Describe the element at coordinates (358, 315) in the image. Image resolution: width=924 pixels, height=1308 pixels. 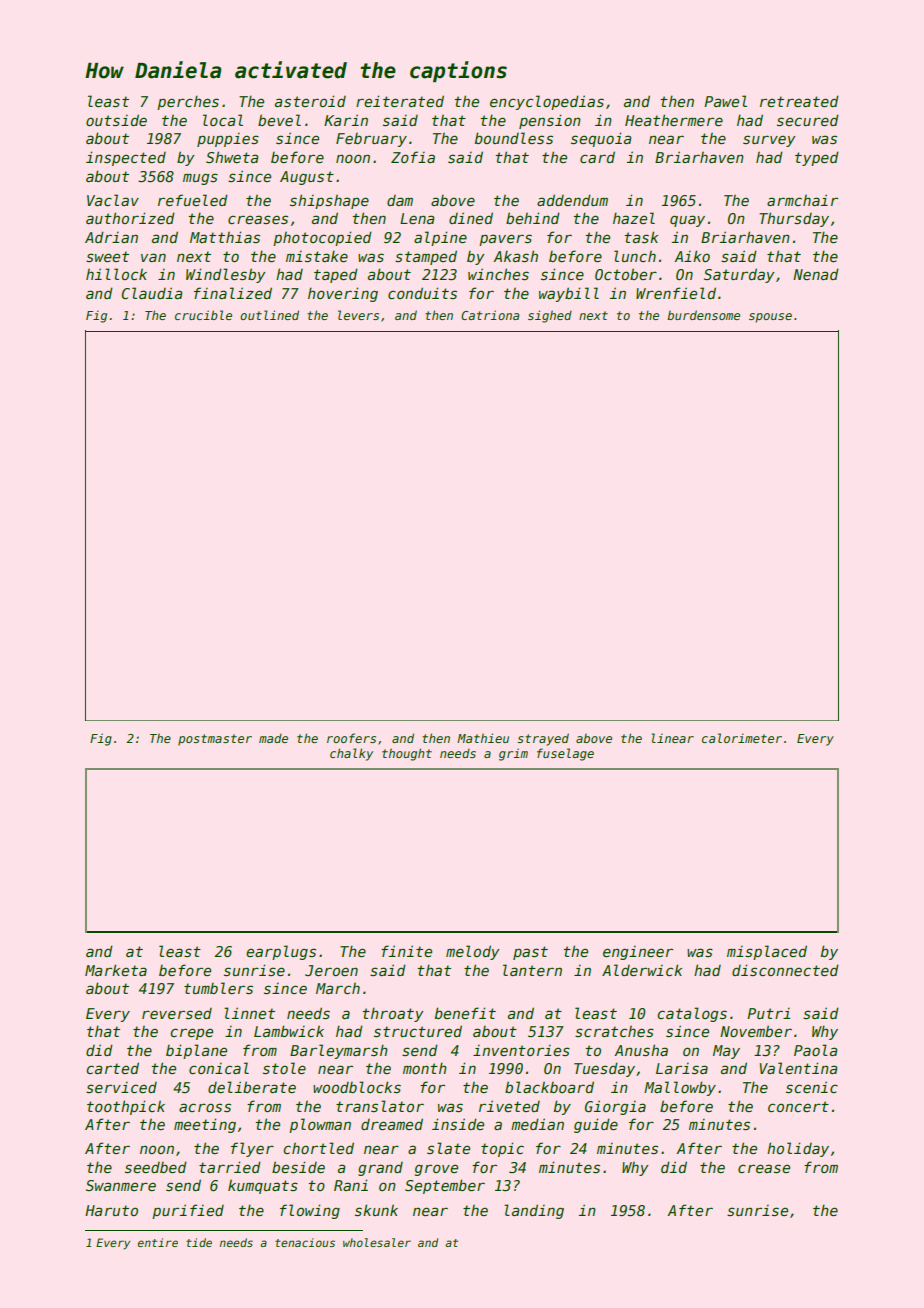
I see `levers` at that location.
